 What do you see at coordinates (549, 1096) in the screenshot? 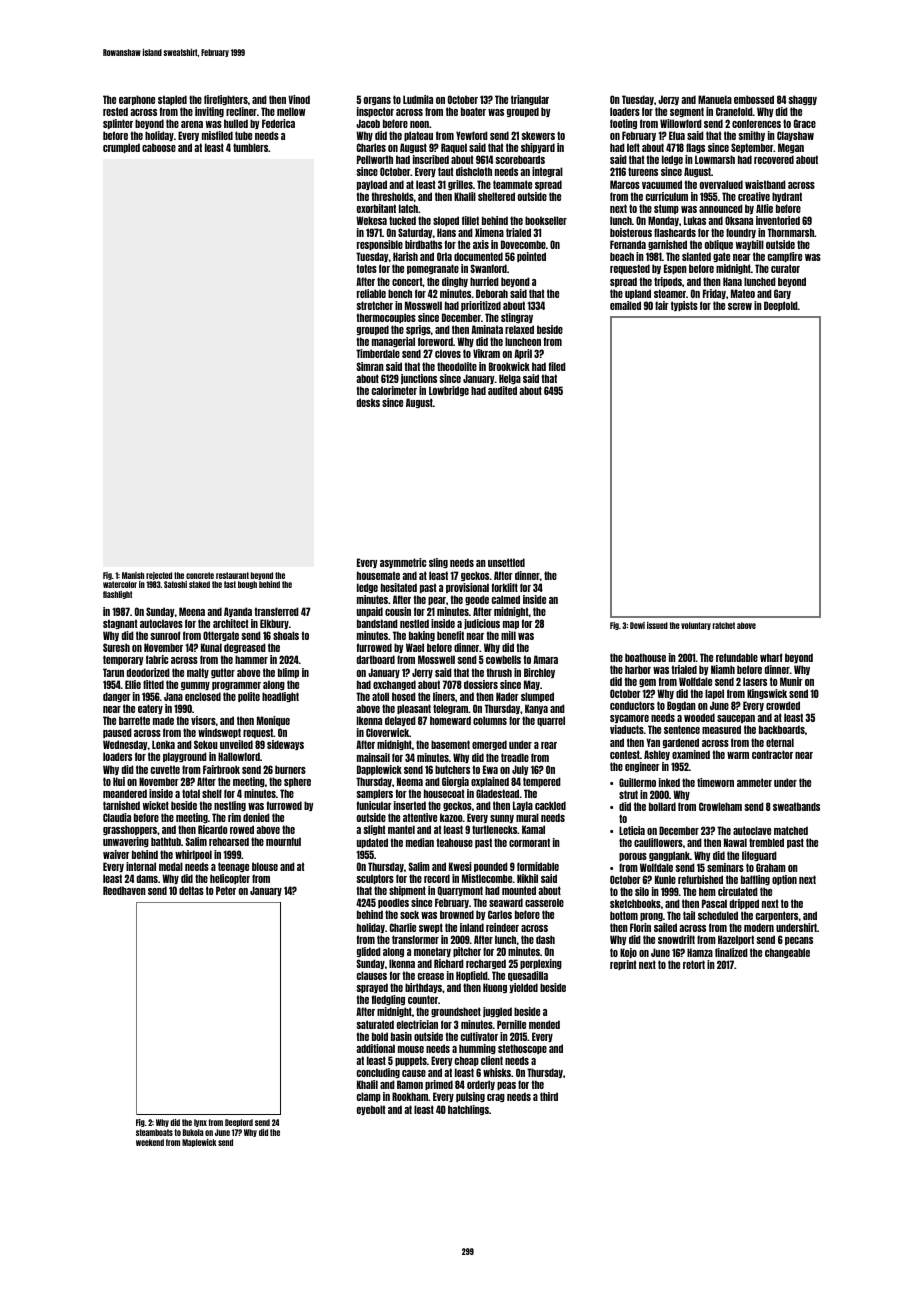
I see `third` at bounding box center [549, 1096].
